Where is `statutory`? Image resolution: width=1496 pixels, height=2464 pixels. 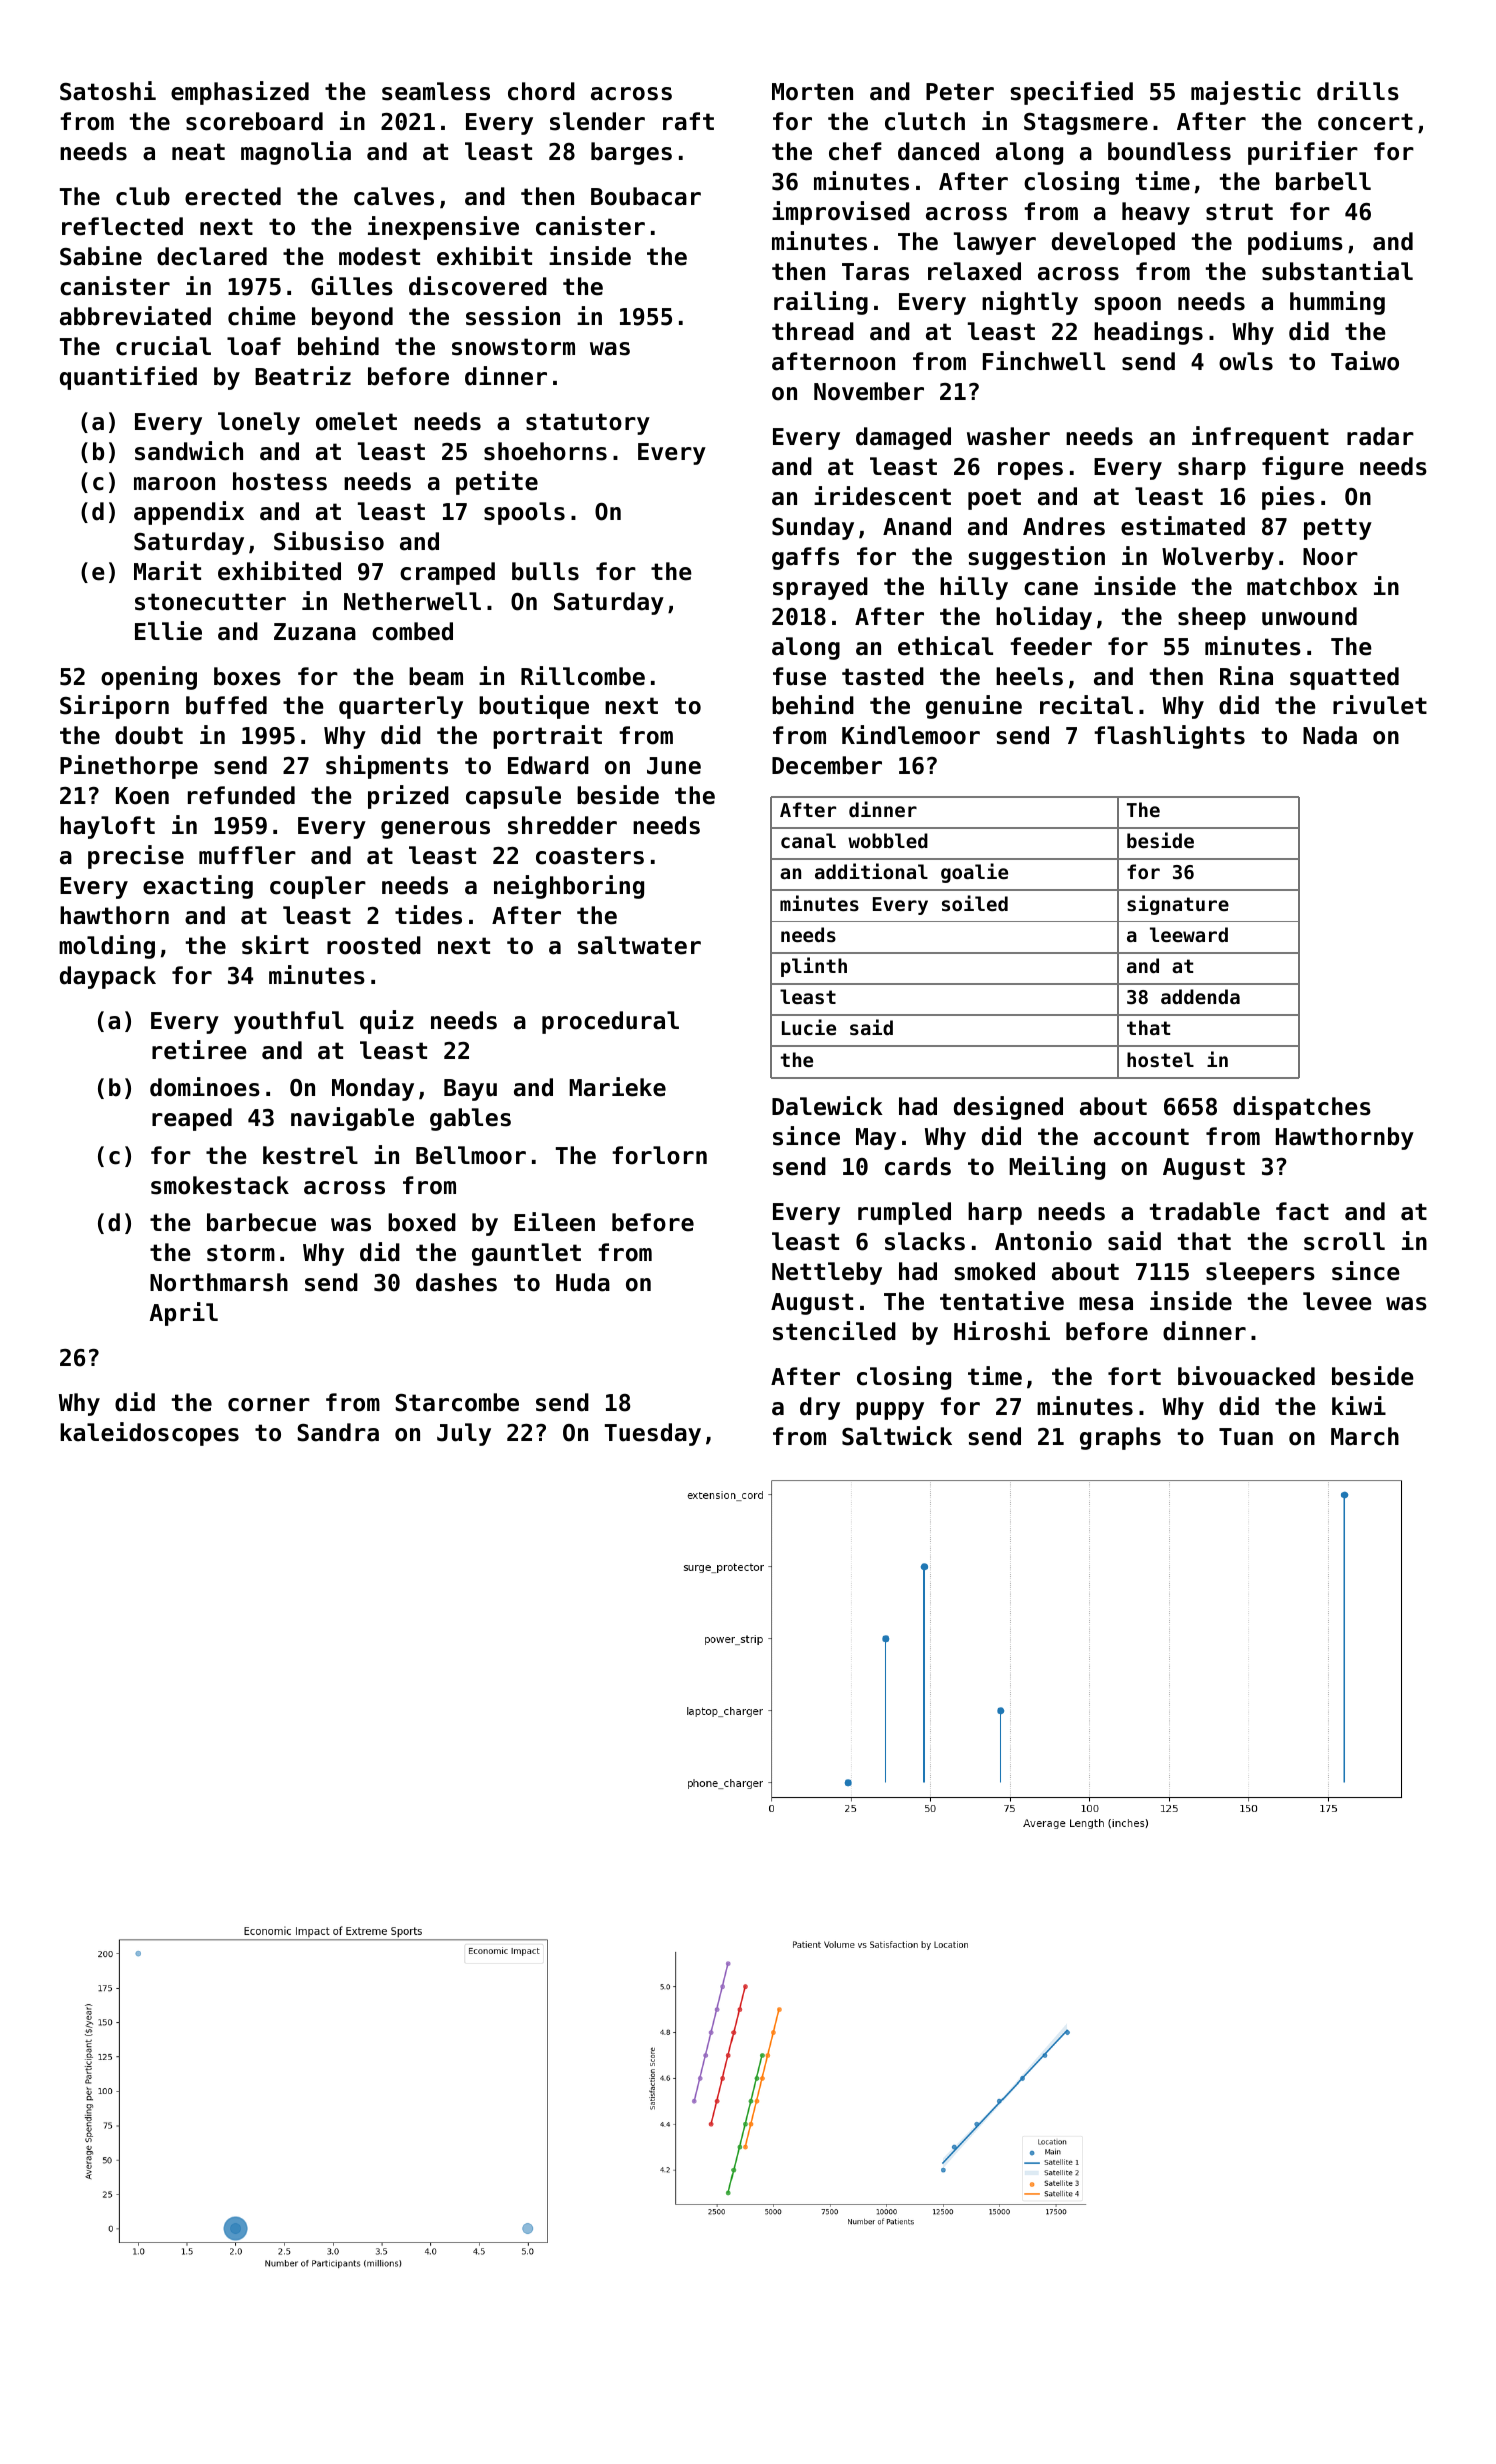
statutory is located at coordinates (588, 424).
